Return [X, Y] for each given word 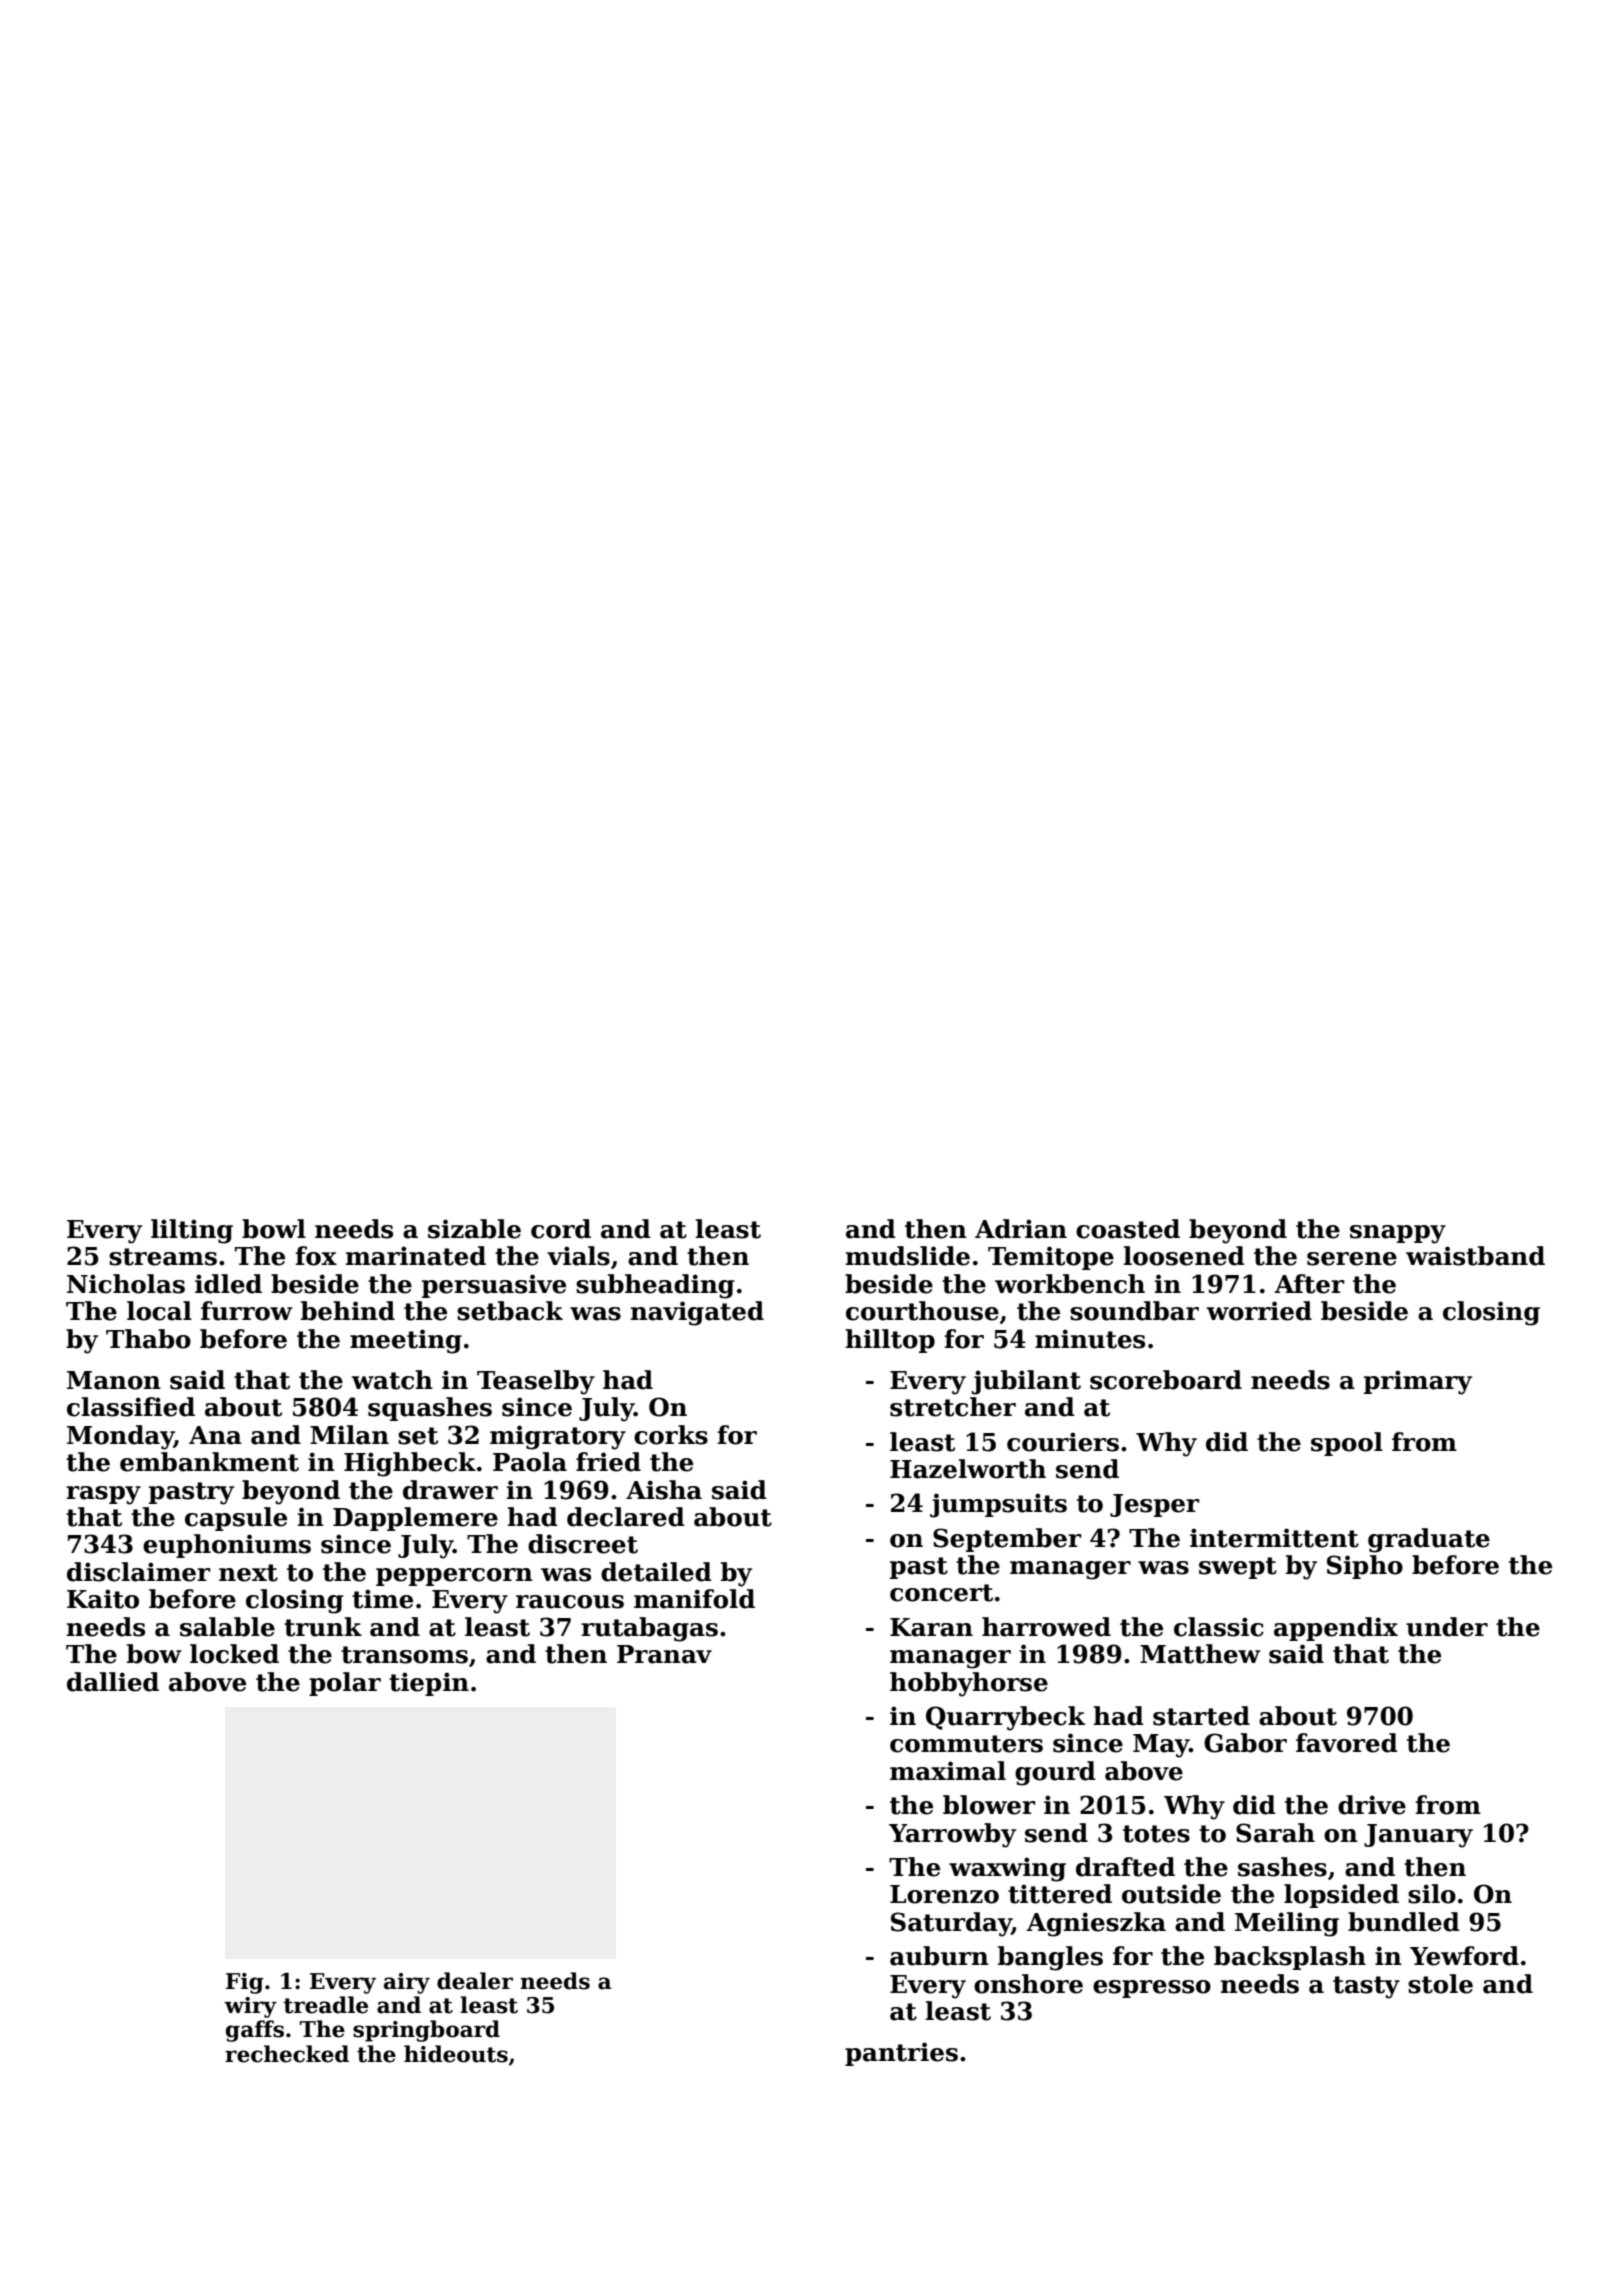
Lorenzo [944, 1894]
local [159, 1311]
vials [578, 1256]
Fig [245, 1983]
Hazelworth [968, 1469]
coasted [1128, 1229]
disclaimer [139, 1572]
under [1447, 1627]
